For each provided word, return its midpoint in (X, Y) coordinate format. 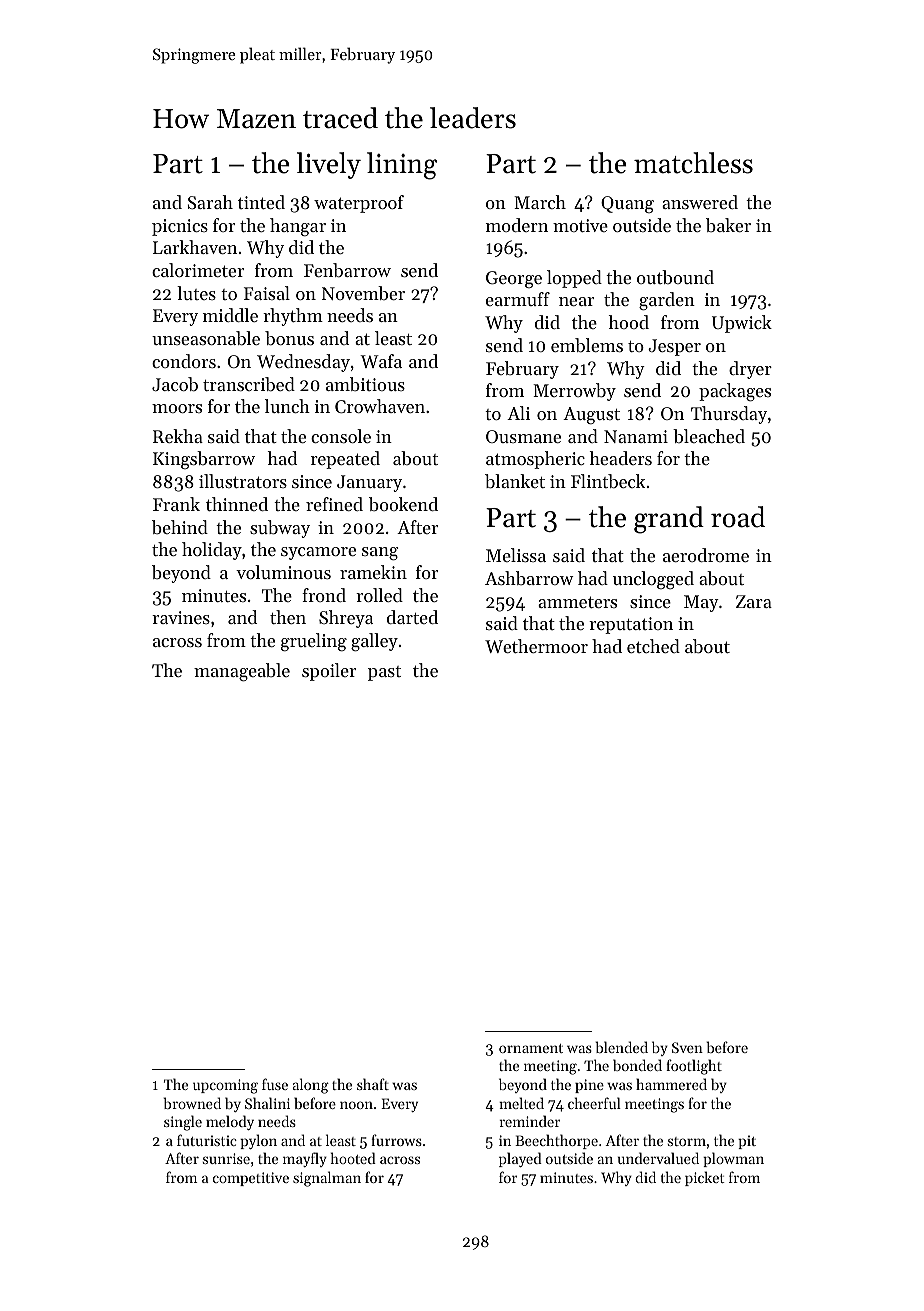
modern (517, 225)
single (183, 1123)
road (738, 517)
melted (521, 1103)
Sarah (210, 202)
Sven (687, 1047)
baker (728, 225)
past (384, 673)
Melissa (516, 555)
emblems (587, 345)
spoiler (329, 672)
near (576, 301)
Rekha (178, 436)
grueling (314, 642)
